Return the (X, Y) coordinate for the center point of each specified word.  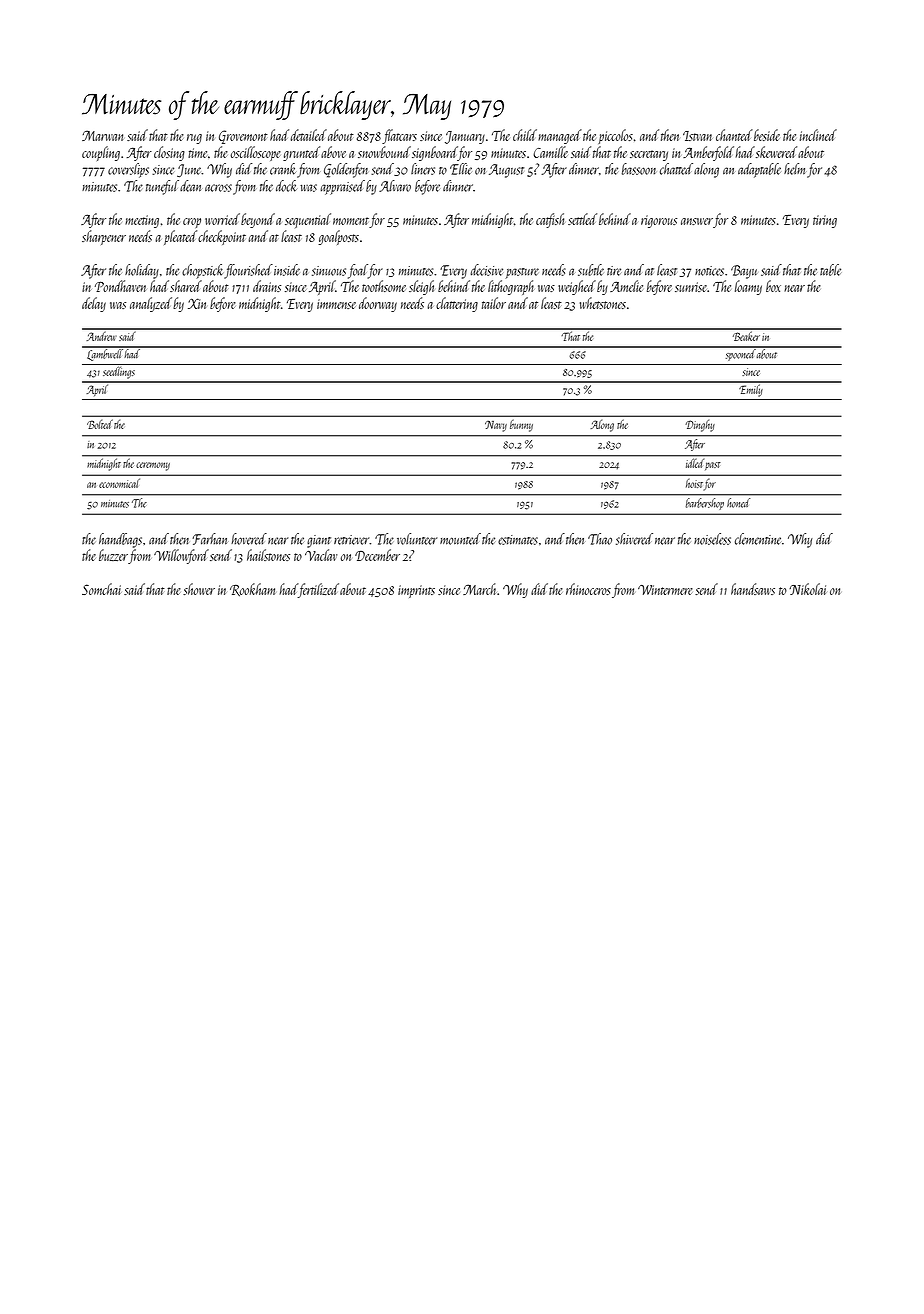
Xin (197, 303)
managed (560, 136)
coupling (101, 153)
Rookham (252, 590)
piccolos (615, 136)
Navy (496, 426)
